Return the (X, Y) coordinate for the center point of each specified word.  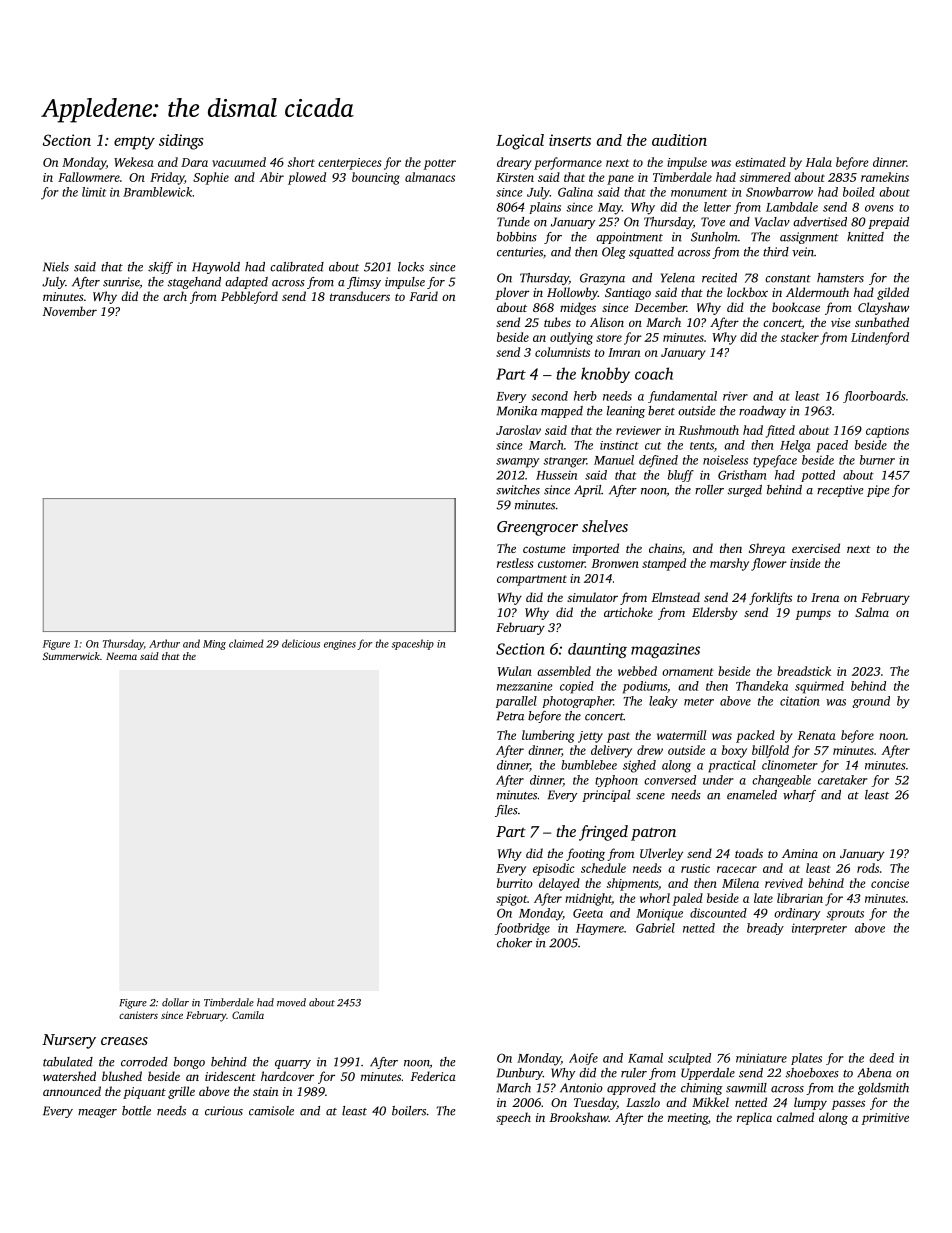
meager (97, 1113)
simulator (592, 597)
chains (665, 548)
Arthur (164, 643)
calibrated (297, 267)
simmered (765, 177)
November (70, 311)
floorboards (874, 397)
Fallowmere (89, 177)
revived (784, 883)
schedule (603, 868)
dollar (175, 1002)
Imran (624, 352)
